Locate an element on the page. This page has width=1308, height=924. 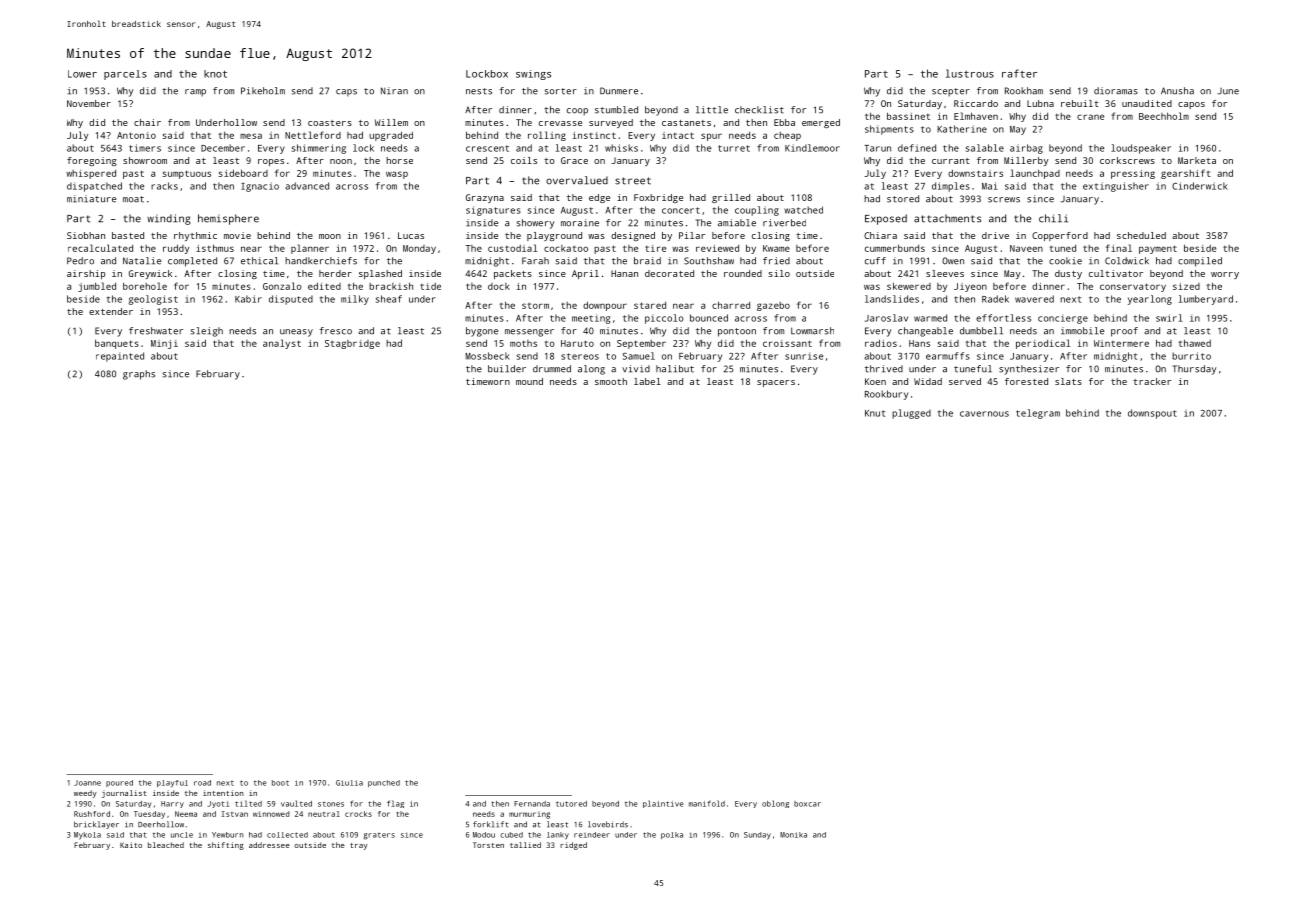
graphs is located at coordinates (139, 375).
